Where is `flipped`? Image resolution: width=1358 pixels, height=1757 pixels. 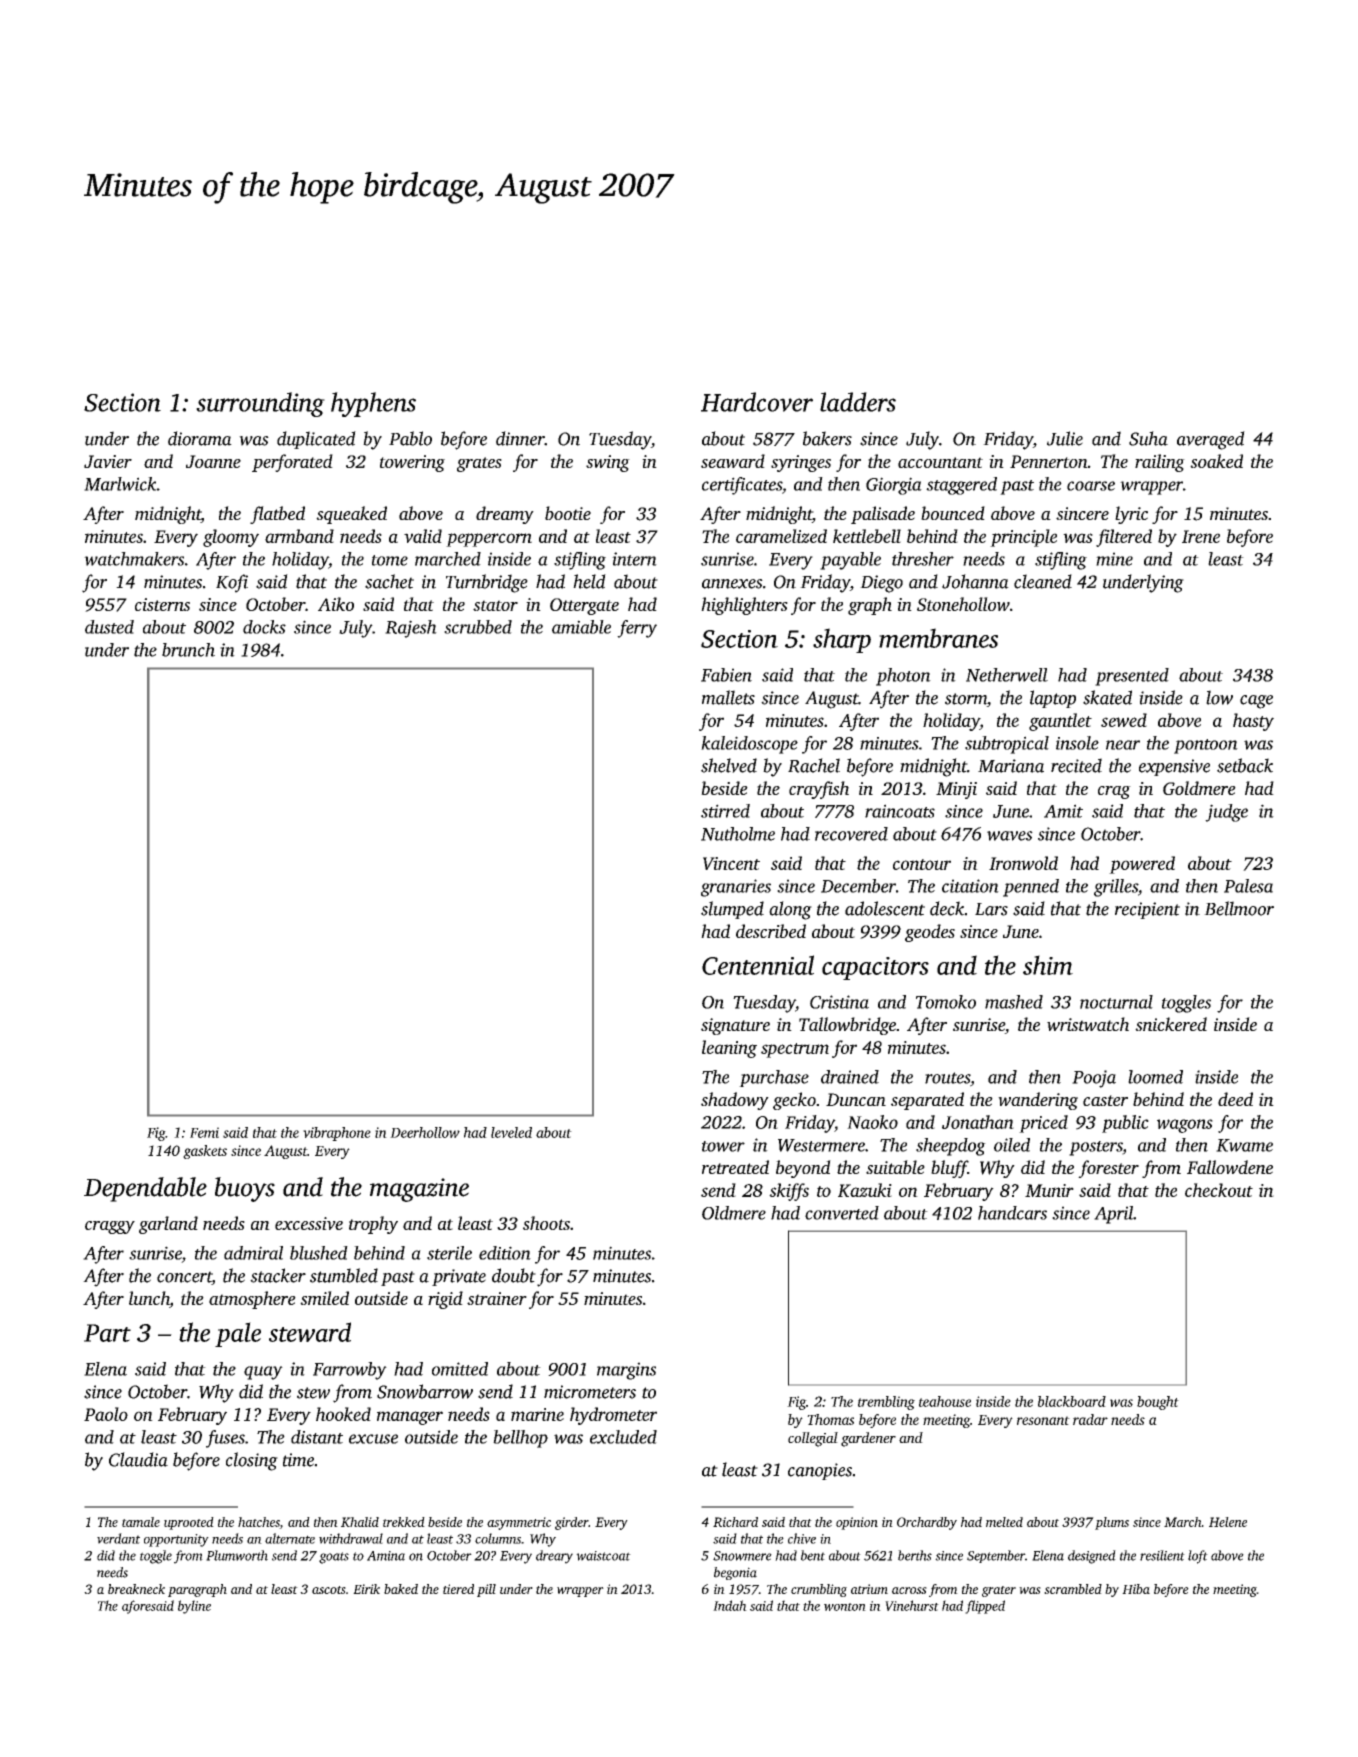
flipped is located at coordinates (985, 1607).
